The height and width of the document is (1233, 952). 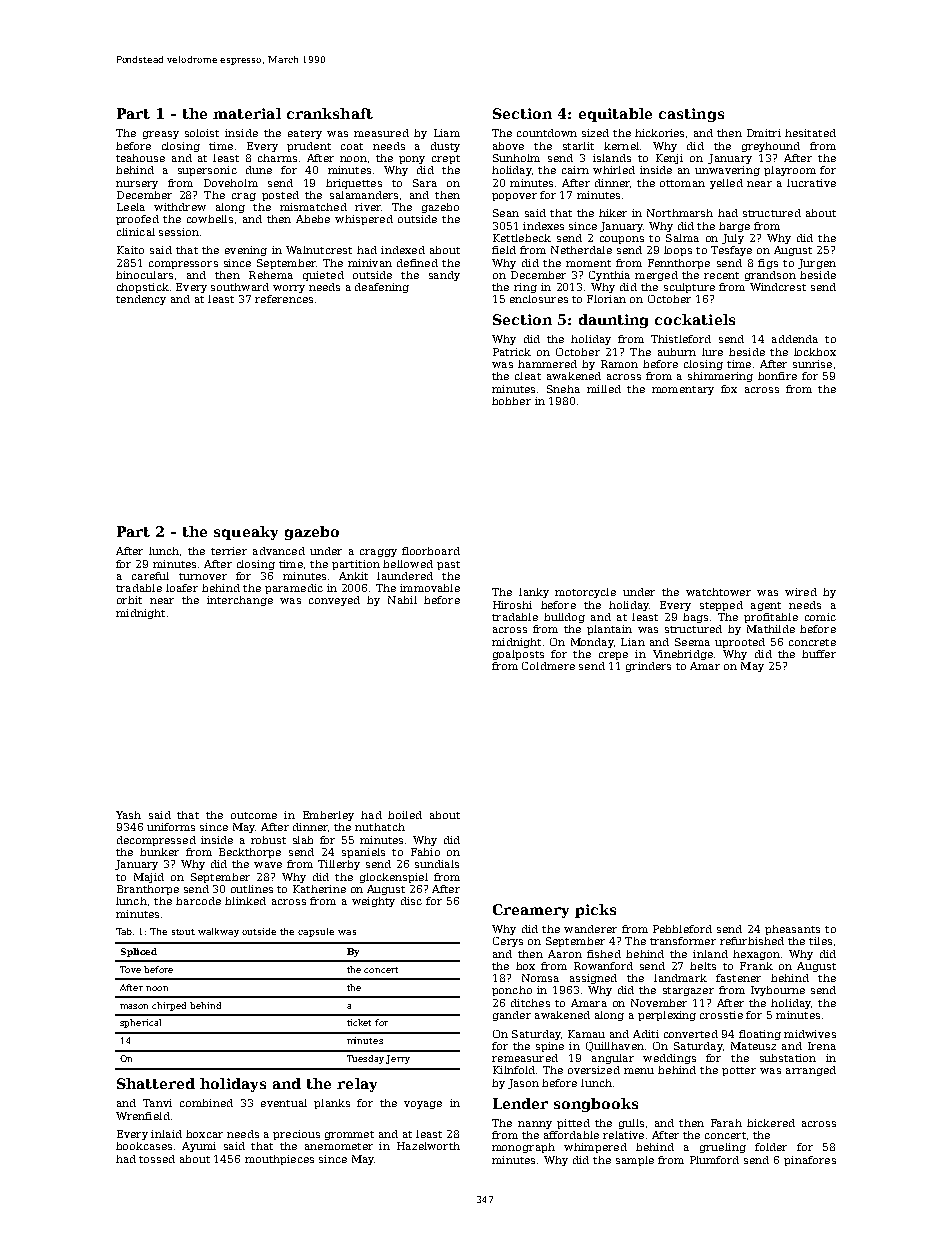 I want to click on boiled, so click(x=405, y=815).
